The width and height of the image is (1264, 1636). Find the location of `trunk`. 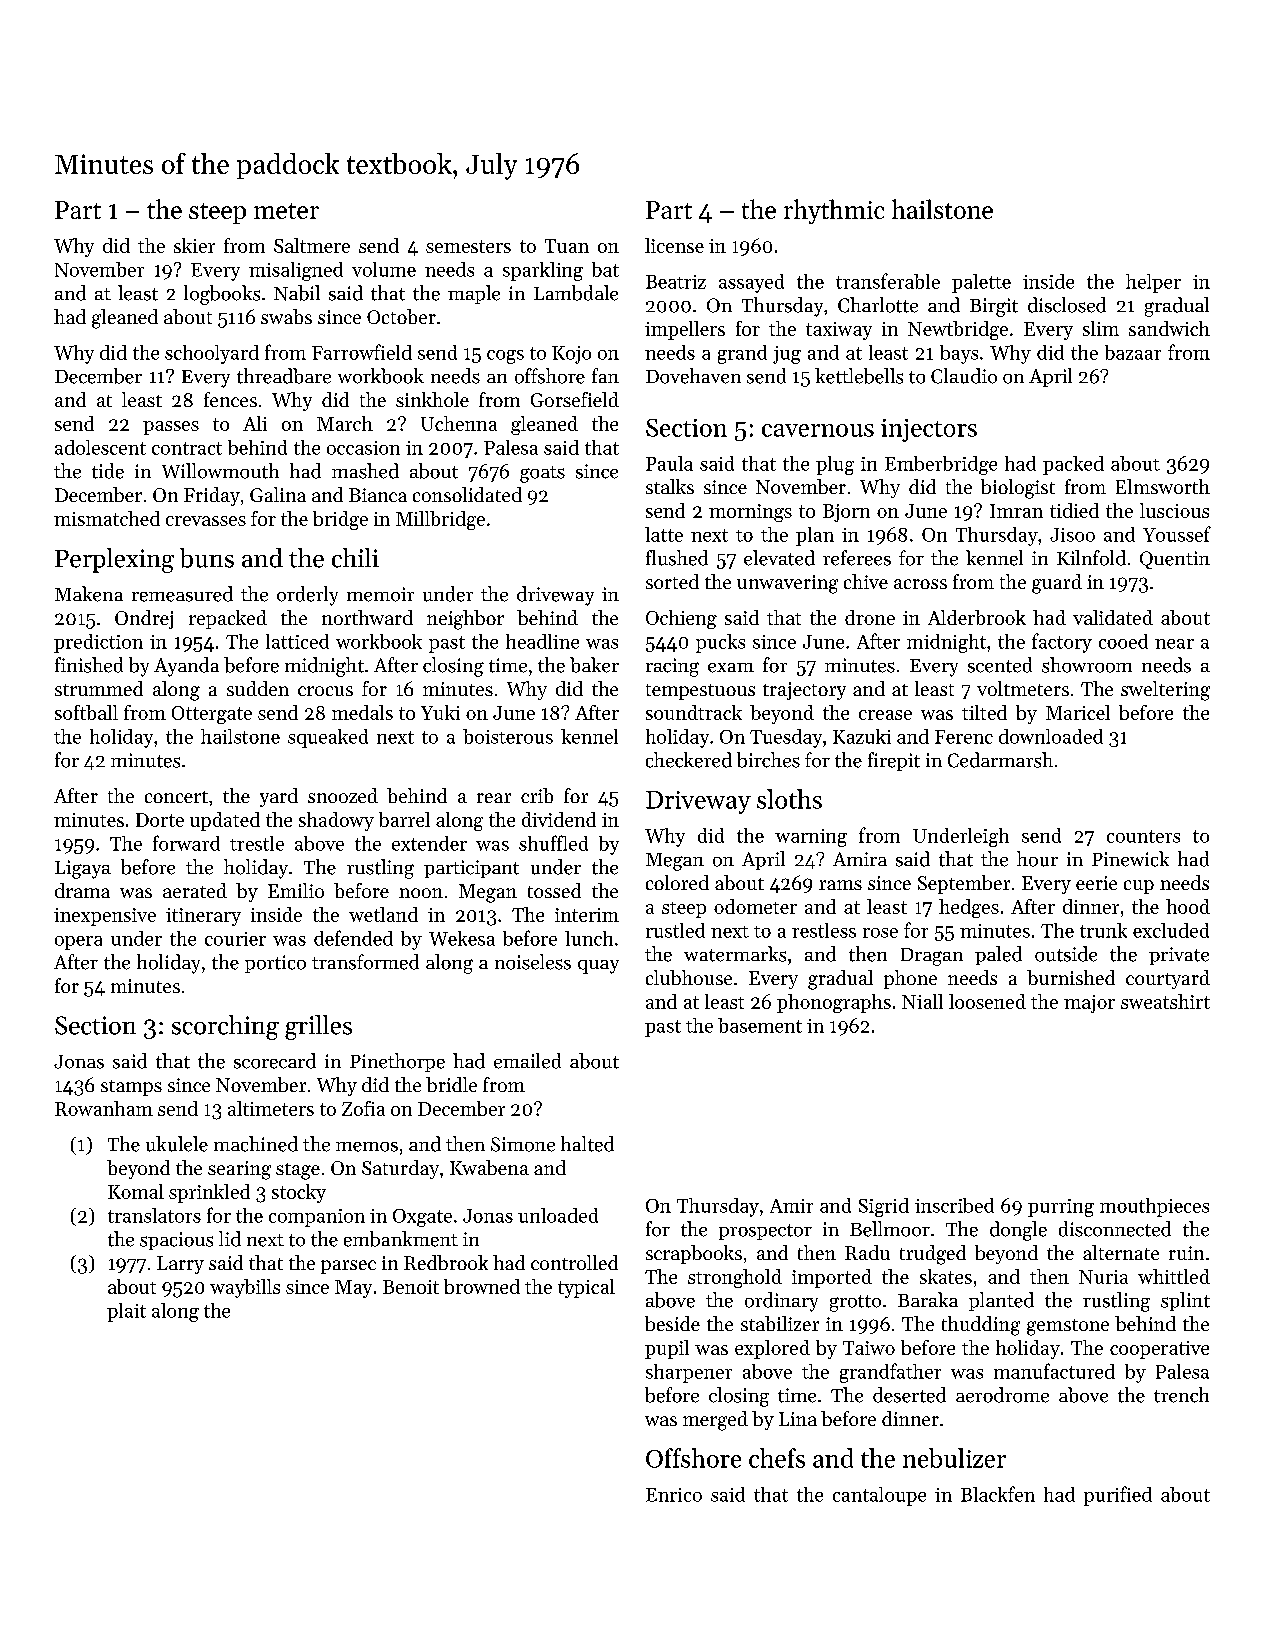

trunk is located at coordinates (1103, 930).
